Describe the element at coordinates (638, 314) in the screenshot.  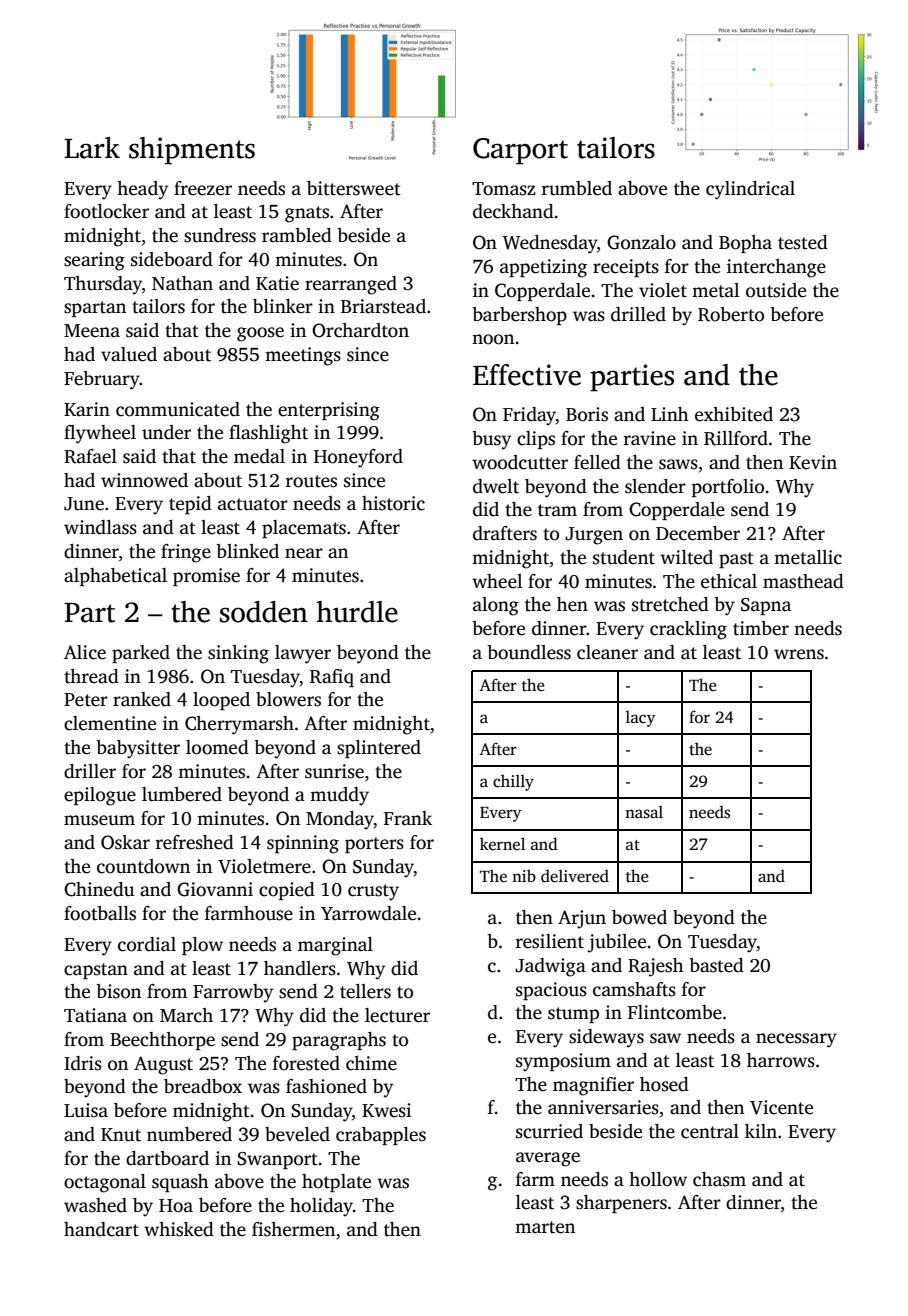
I see `drilled` at that location.
